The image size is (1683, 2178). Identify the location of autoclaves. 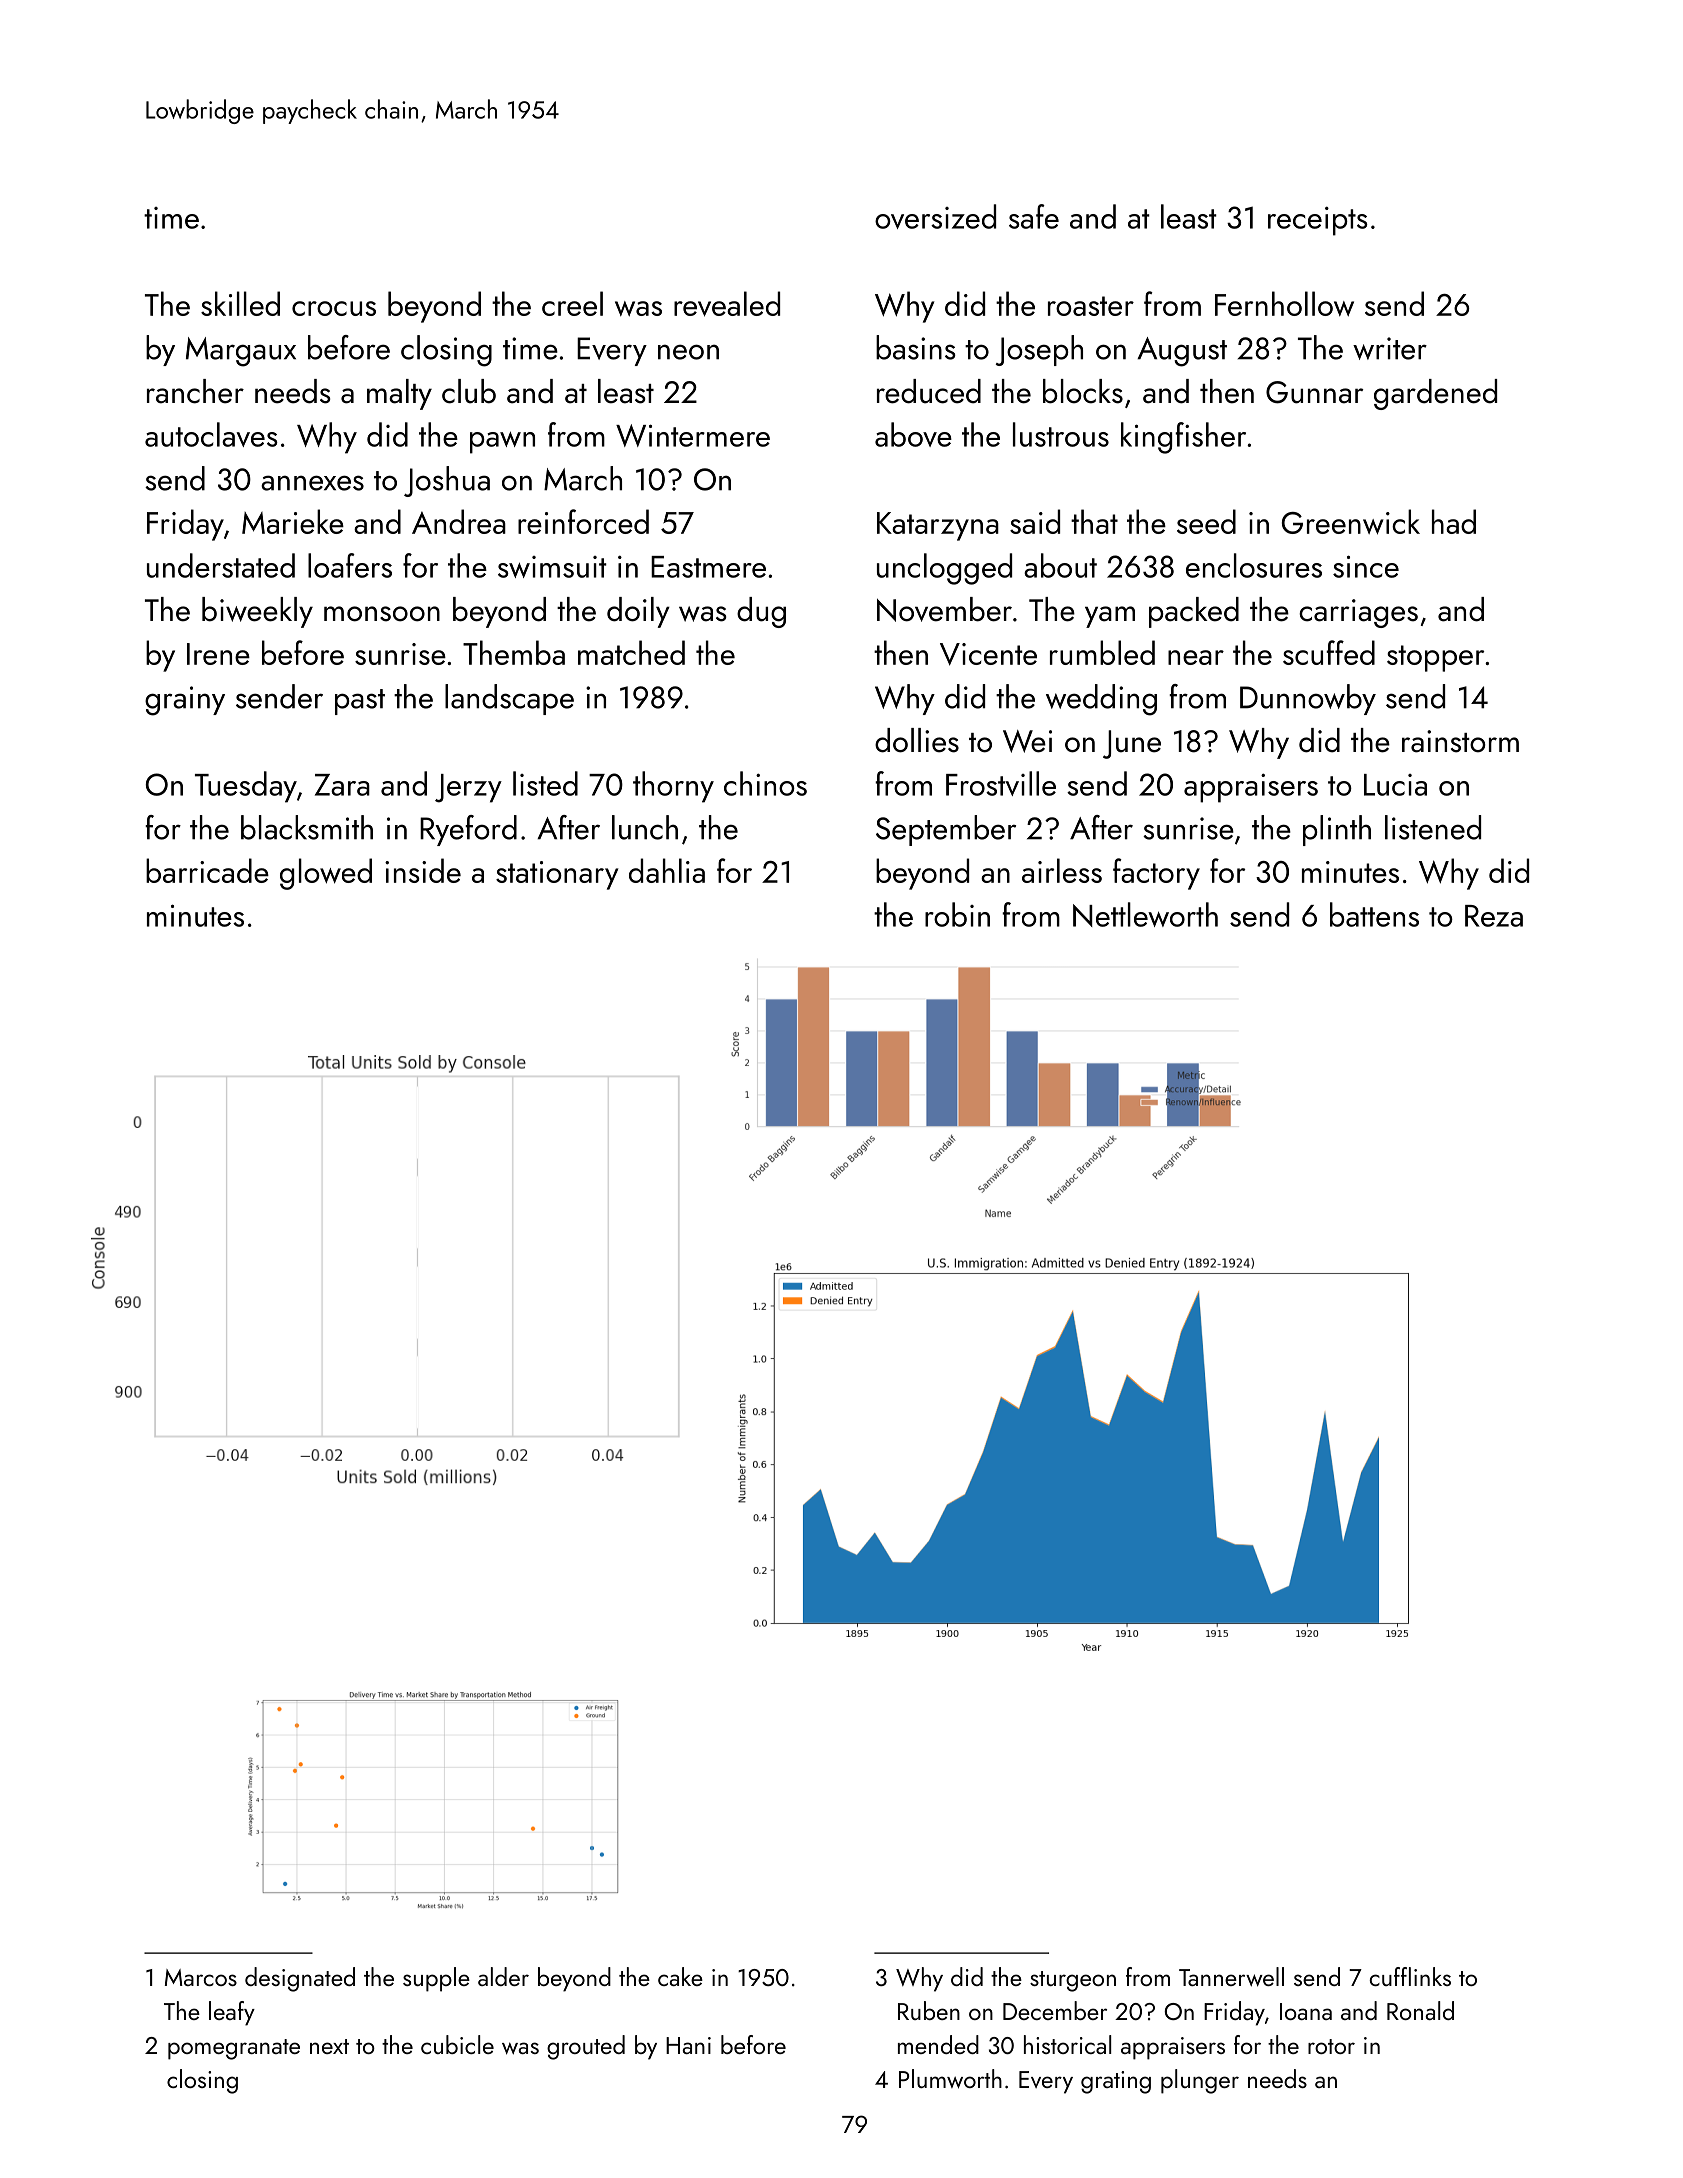
(211, 434).
